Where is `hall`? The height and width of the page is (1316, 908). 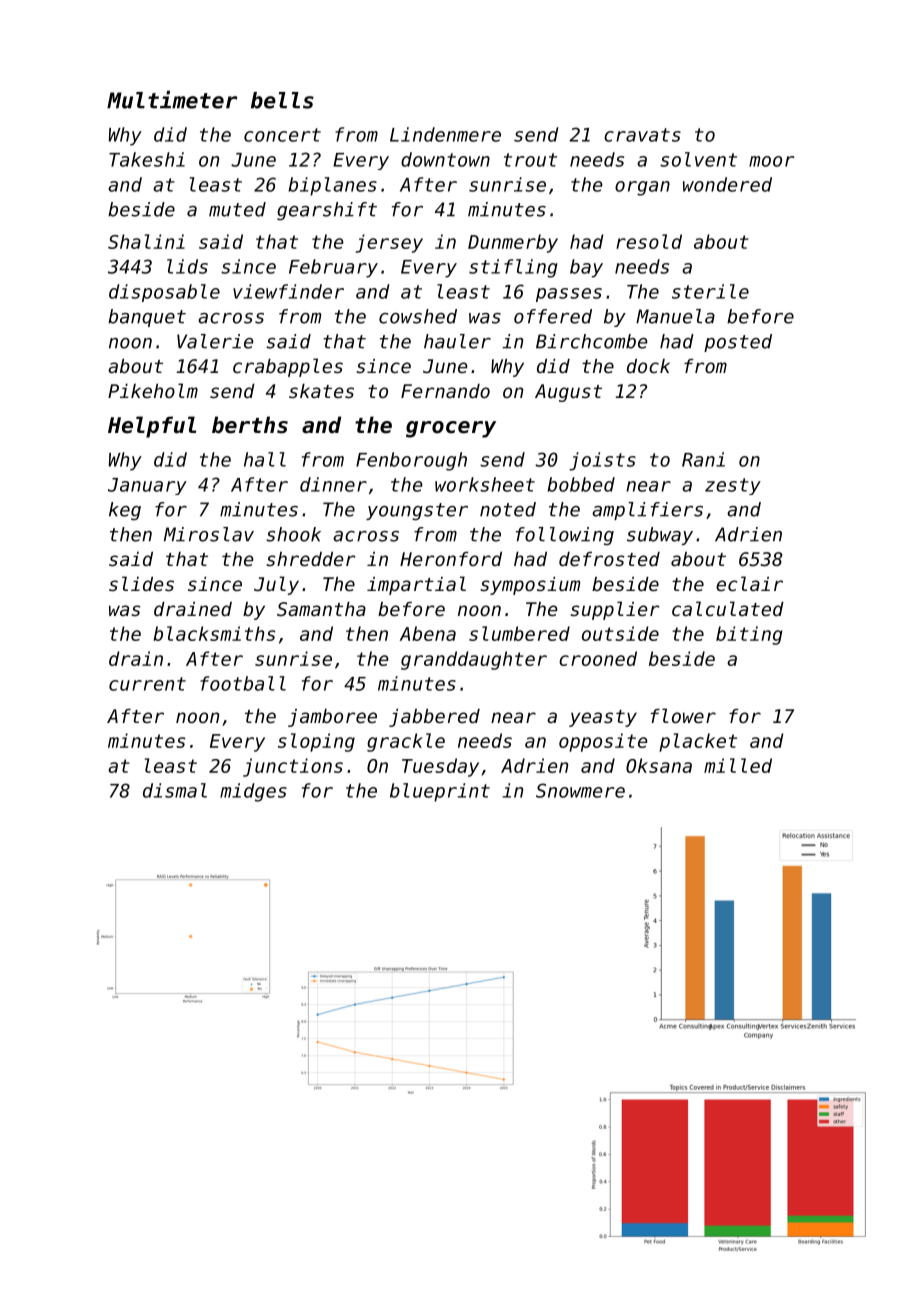
hall is located at coordinates (265, 459).
